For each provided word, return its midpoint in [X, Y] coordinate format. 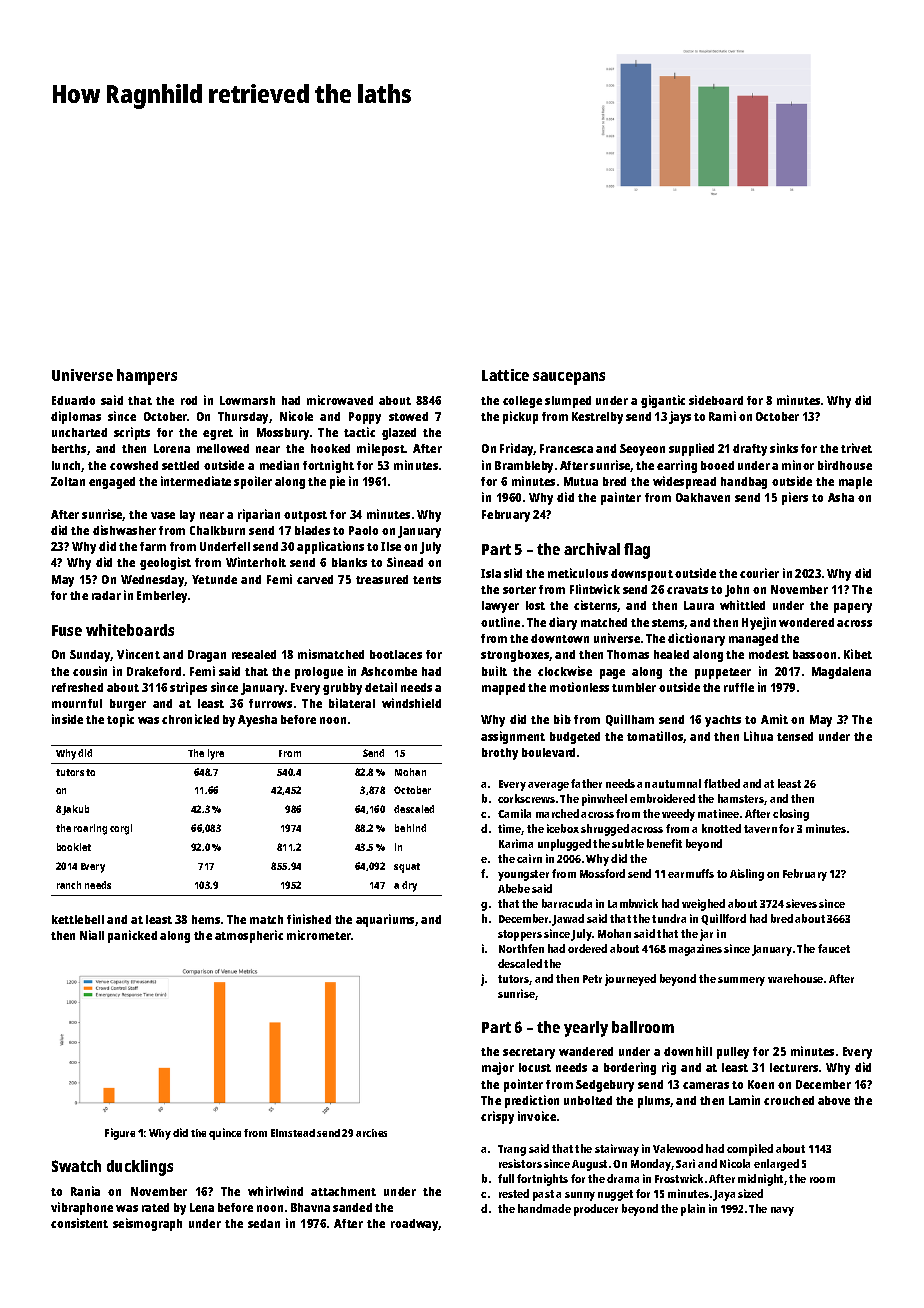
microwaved [340, 400]
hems [206, 919]
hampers [147, 377]
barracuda [567, 903]
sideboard [716, 400]
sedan [264, 1223]
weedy [678, 815]
